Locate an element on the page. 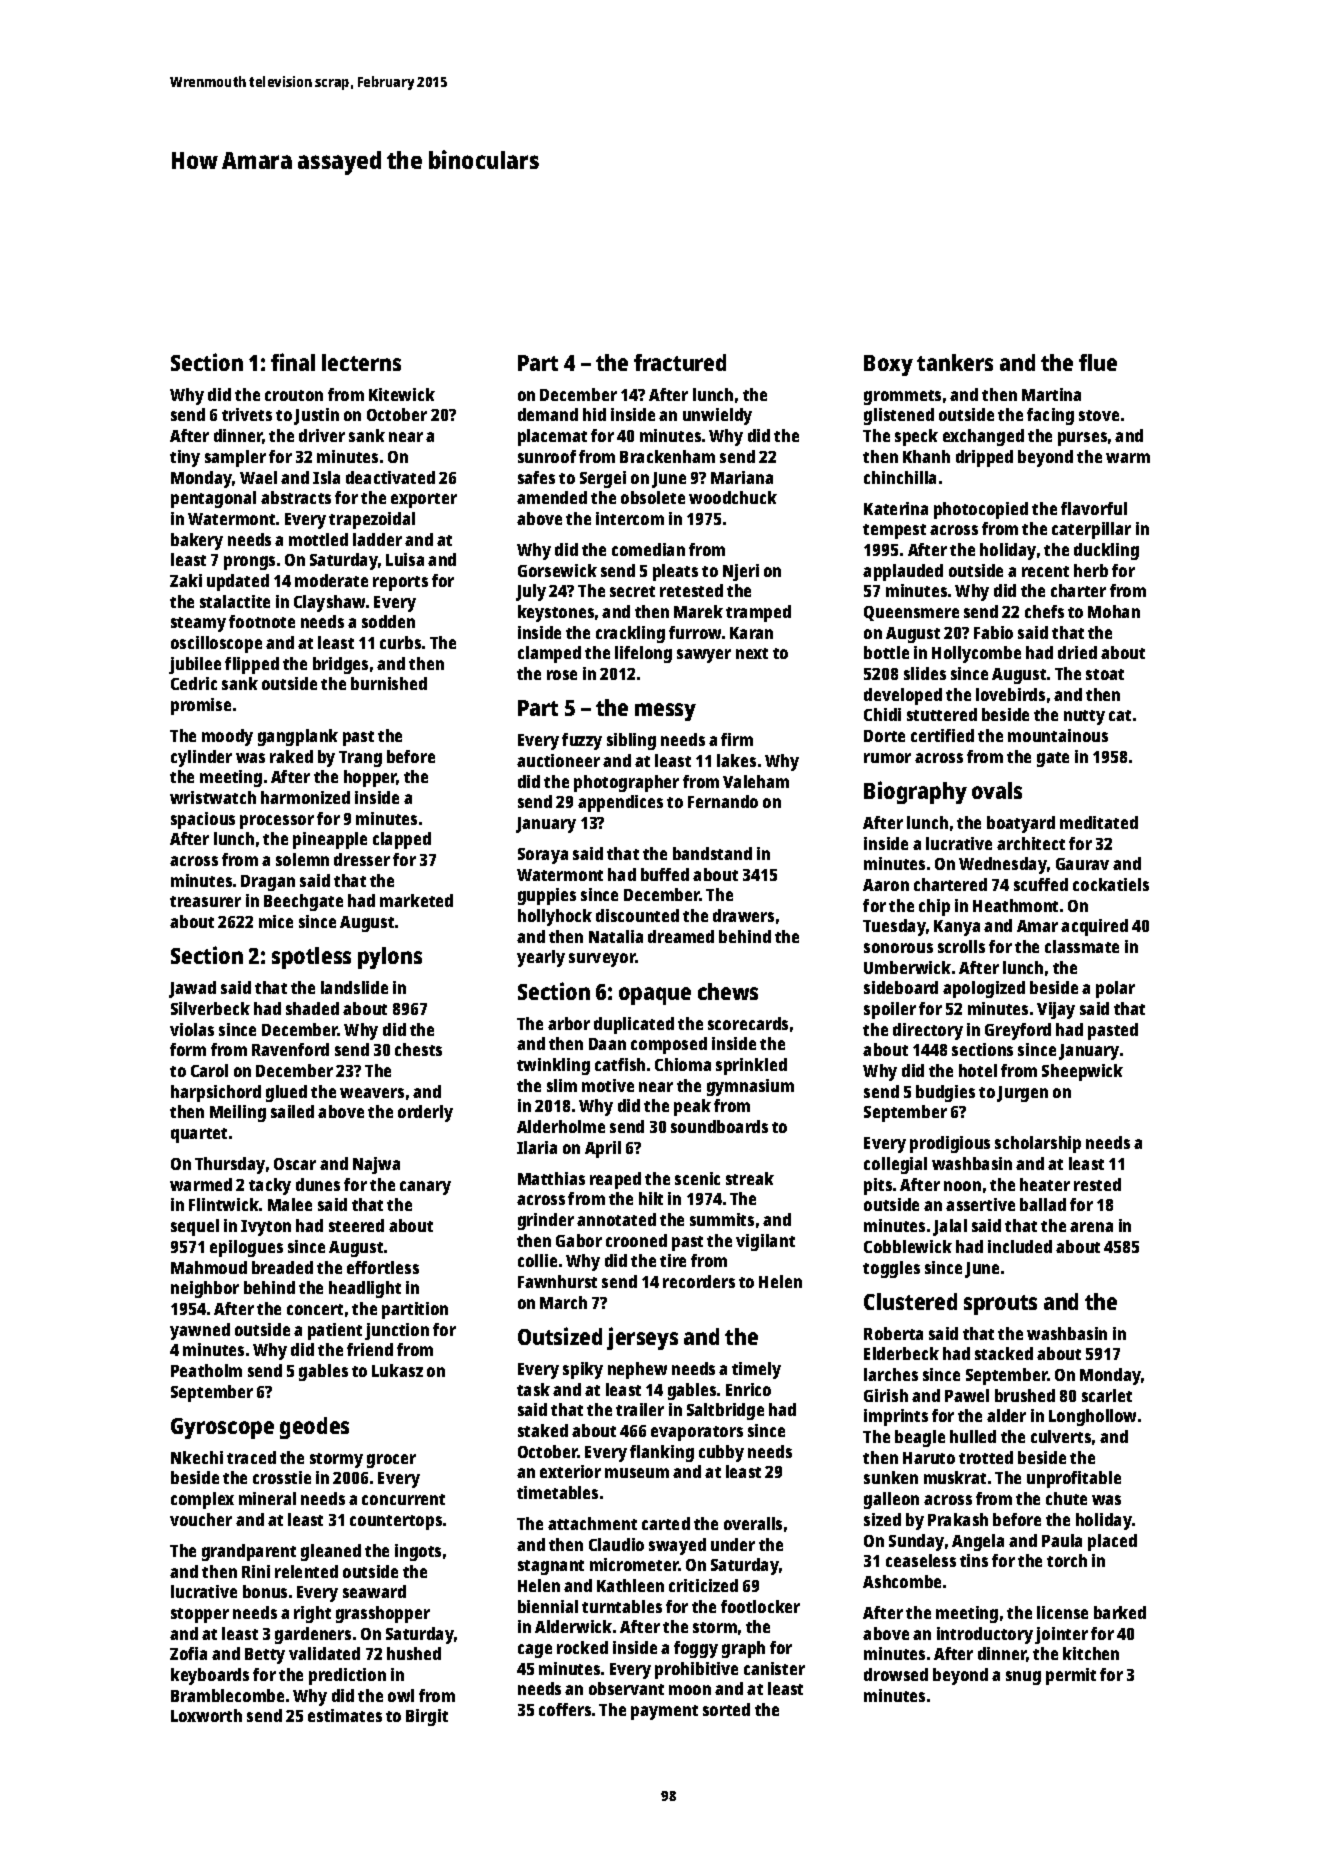  sequel is located at coordinates (195, 1227).
